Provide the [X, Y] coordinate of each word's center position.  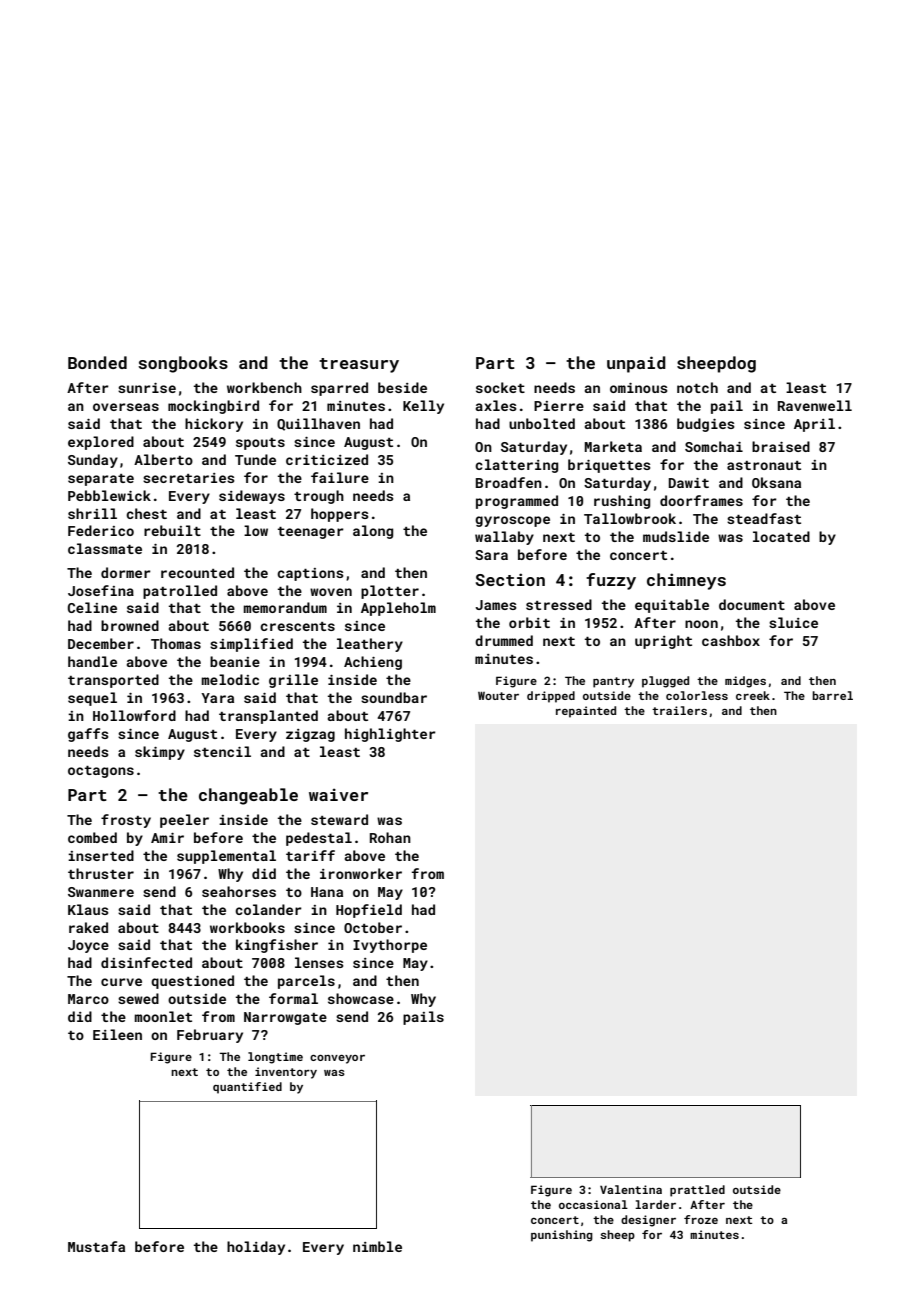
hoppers [340, 515]
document [752, 604]
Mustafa [96, 1246]
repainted [586, 712]
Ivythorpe [390, 946]
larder [655, 1204]
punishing [562, 1236]
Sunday [93, 461]
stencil [222, 751]
